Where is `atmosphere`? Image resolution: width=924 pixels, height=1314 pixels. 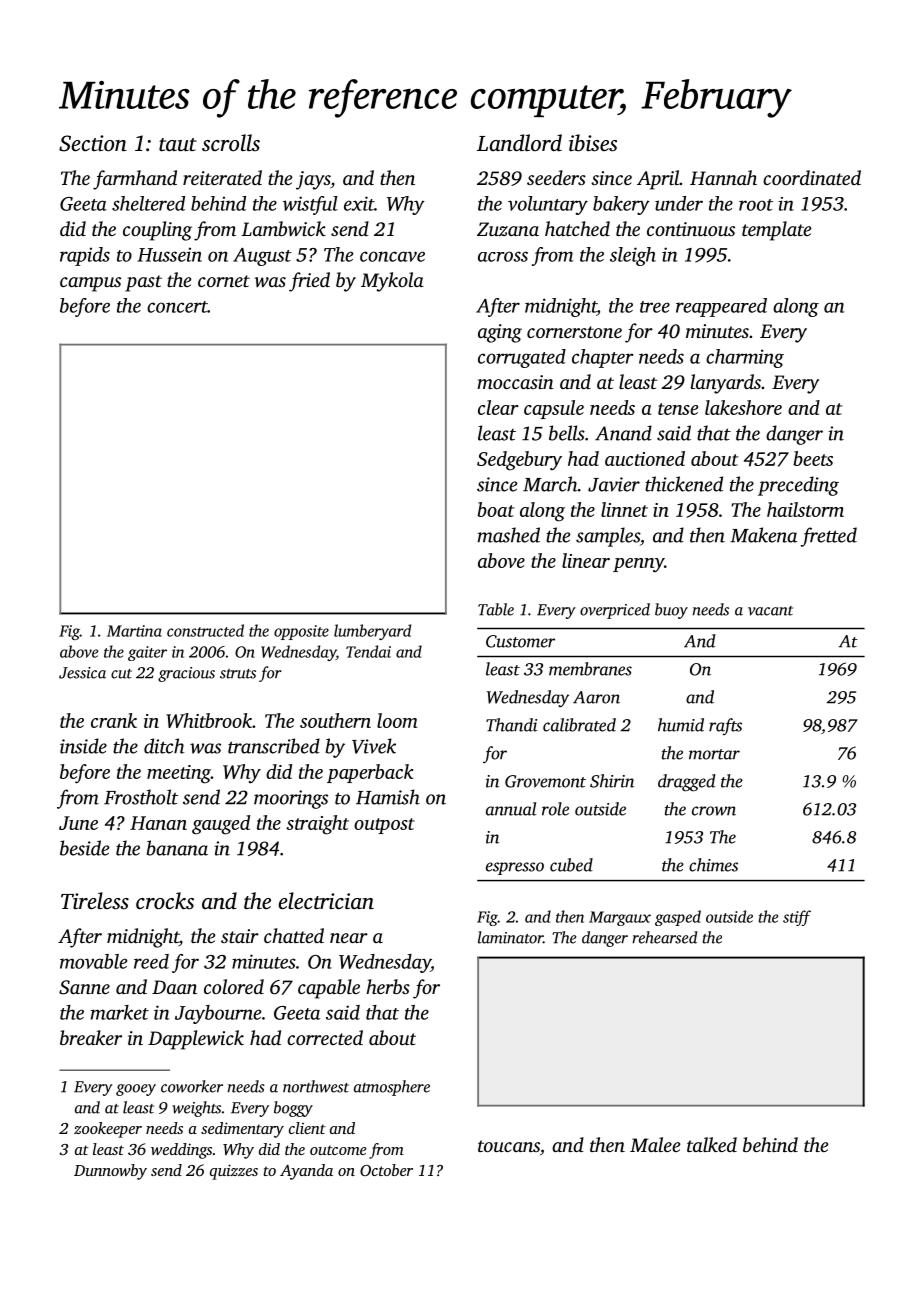 atmosphere is located at coordinates (392, 1088).
